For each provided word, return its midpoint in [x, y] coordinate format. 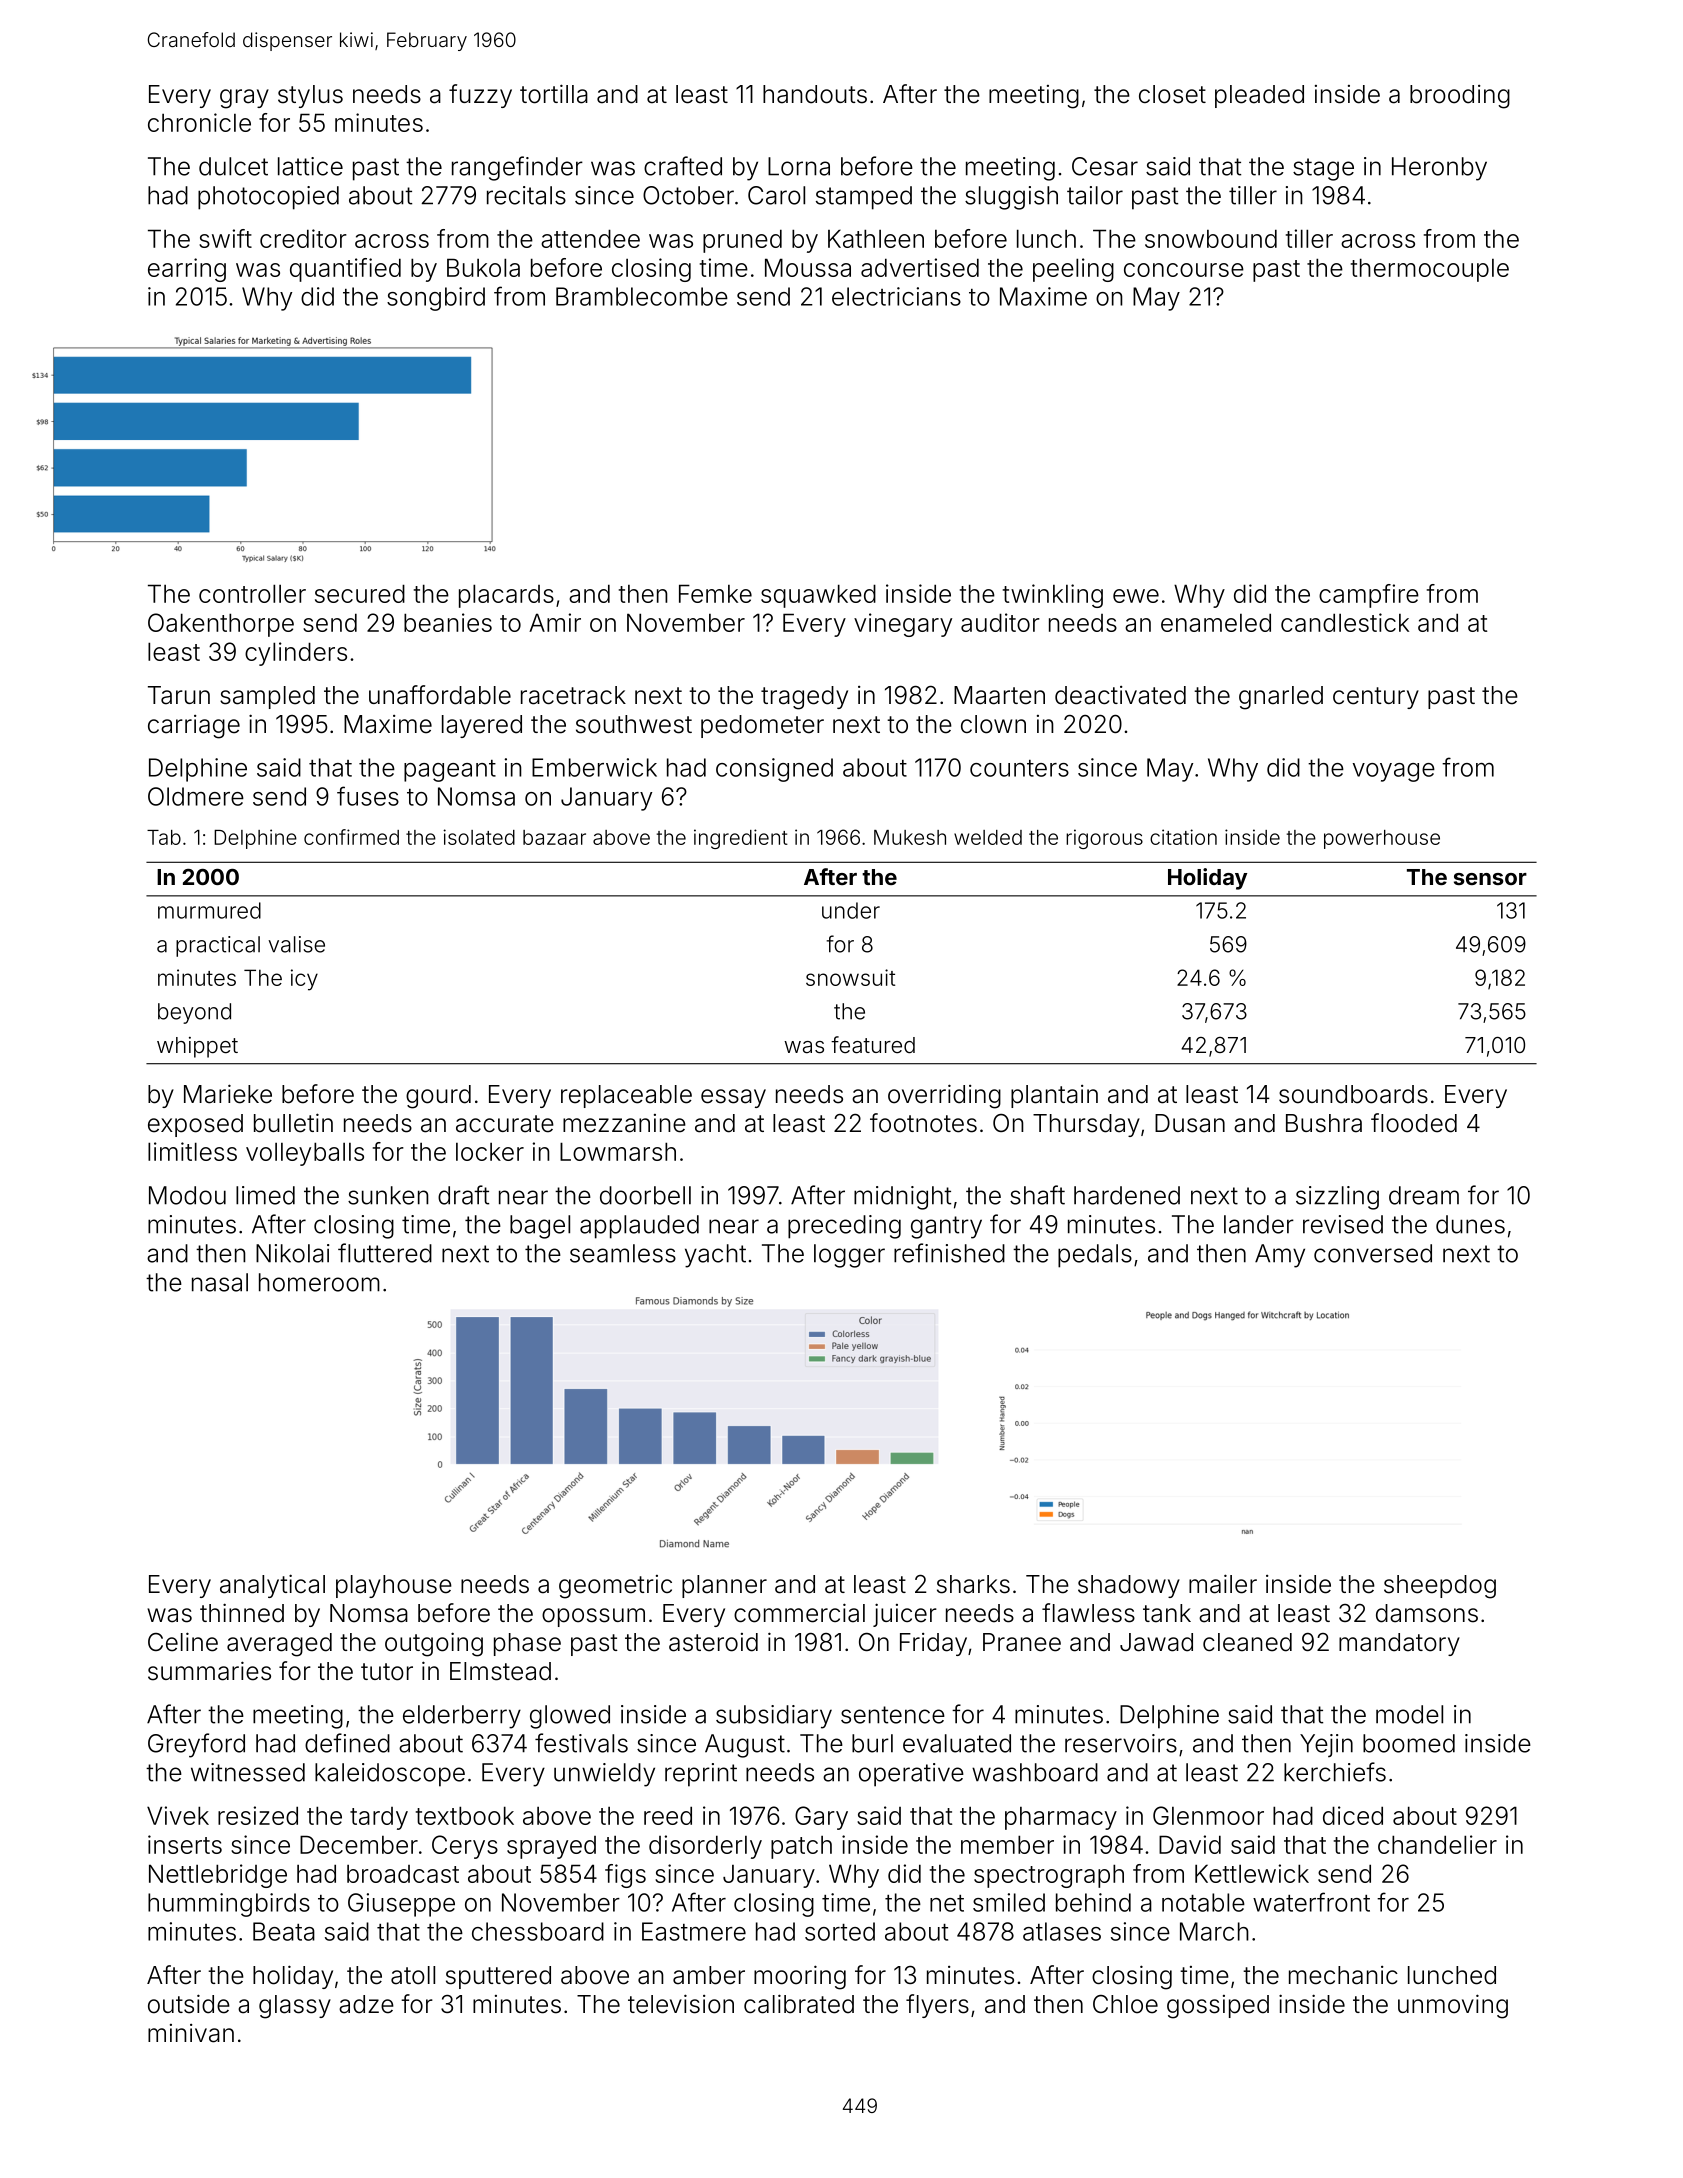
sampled [267, 697]
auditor [1000, 622]
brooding [1460, 97]
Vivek [178, 1815]
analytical [272, 1586]
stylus [310, 96]
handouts [815, 94]
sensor [1490, 879]
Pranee [1022, 1642]
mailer [1223, 1584]
